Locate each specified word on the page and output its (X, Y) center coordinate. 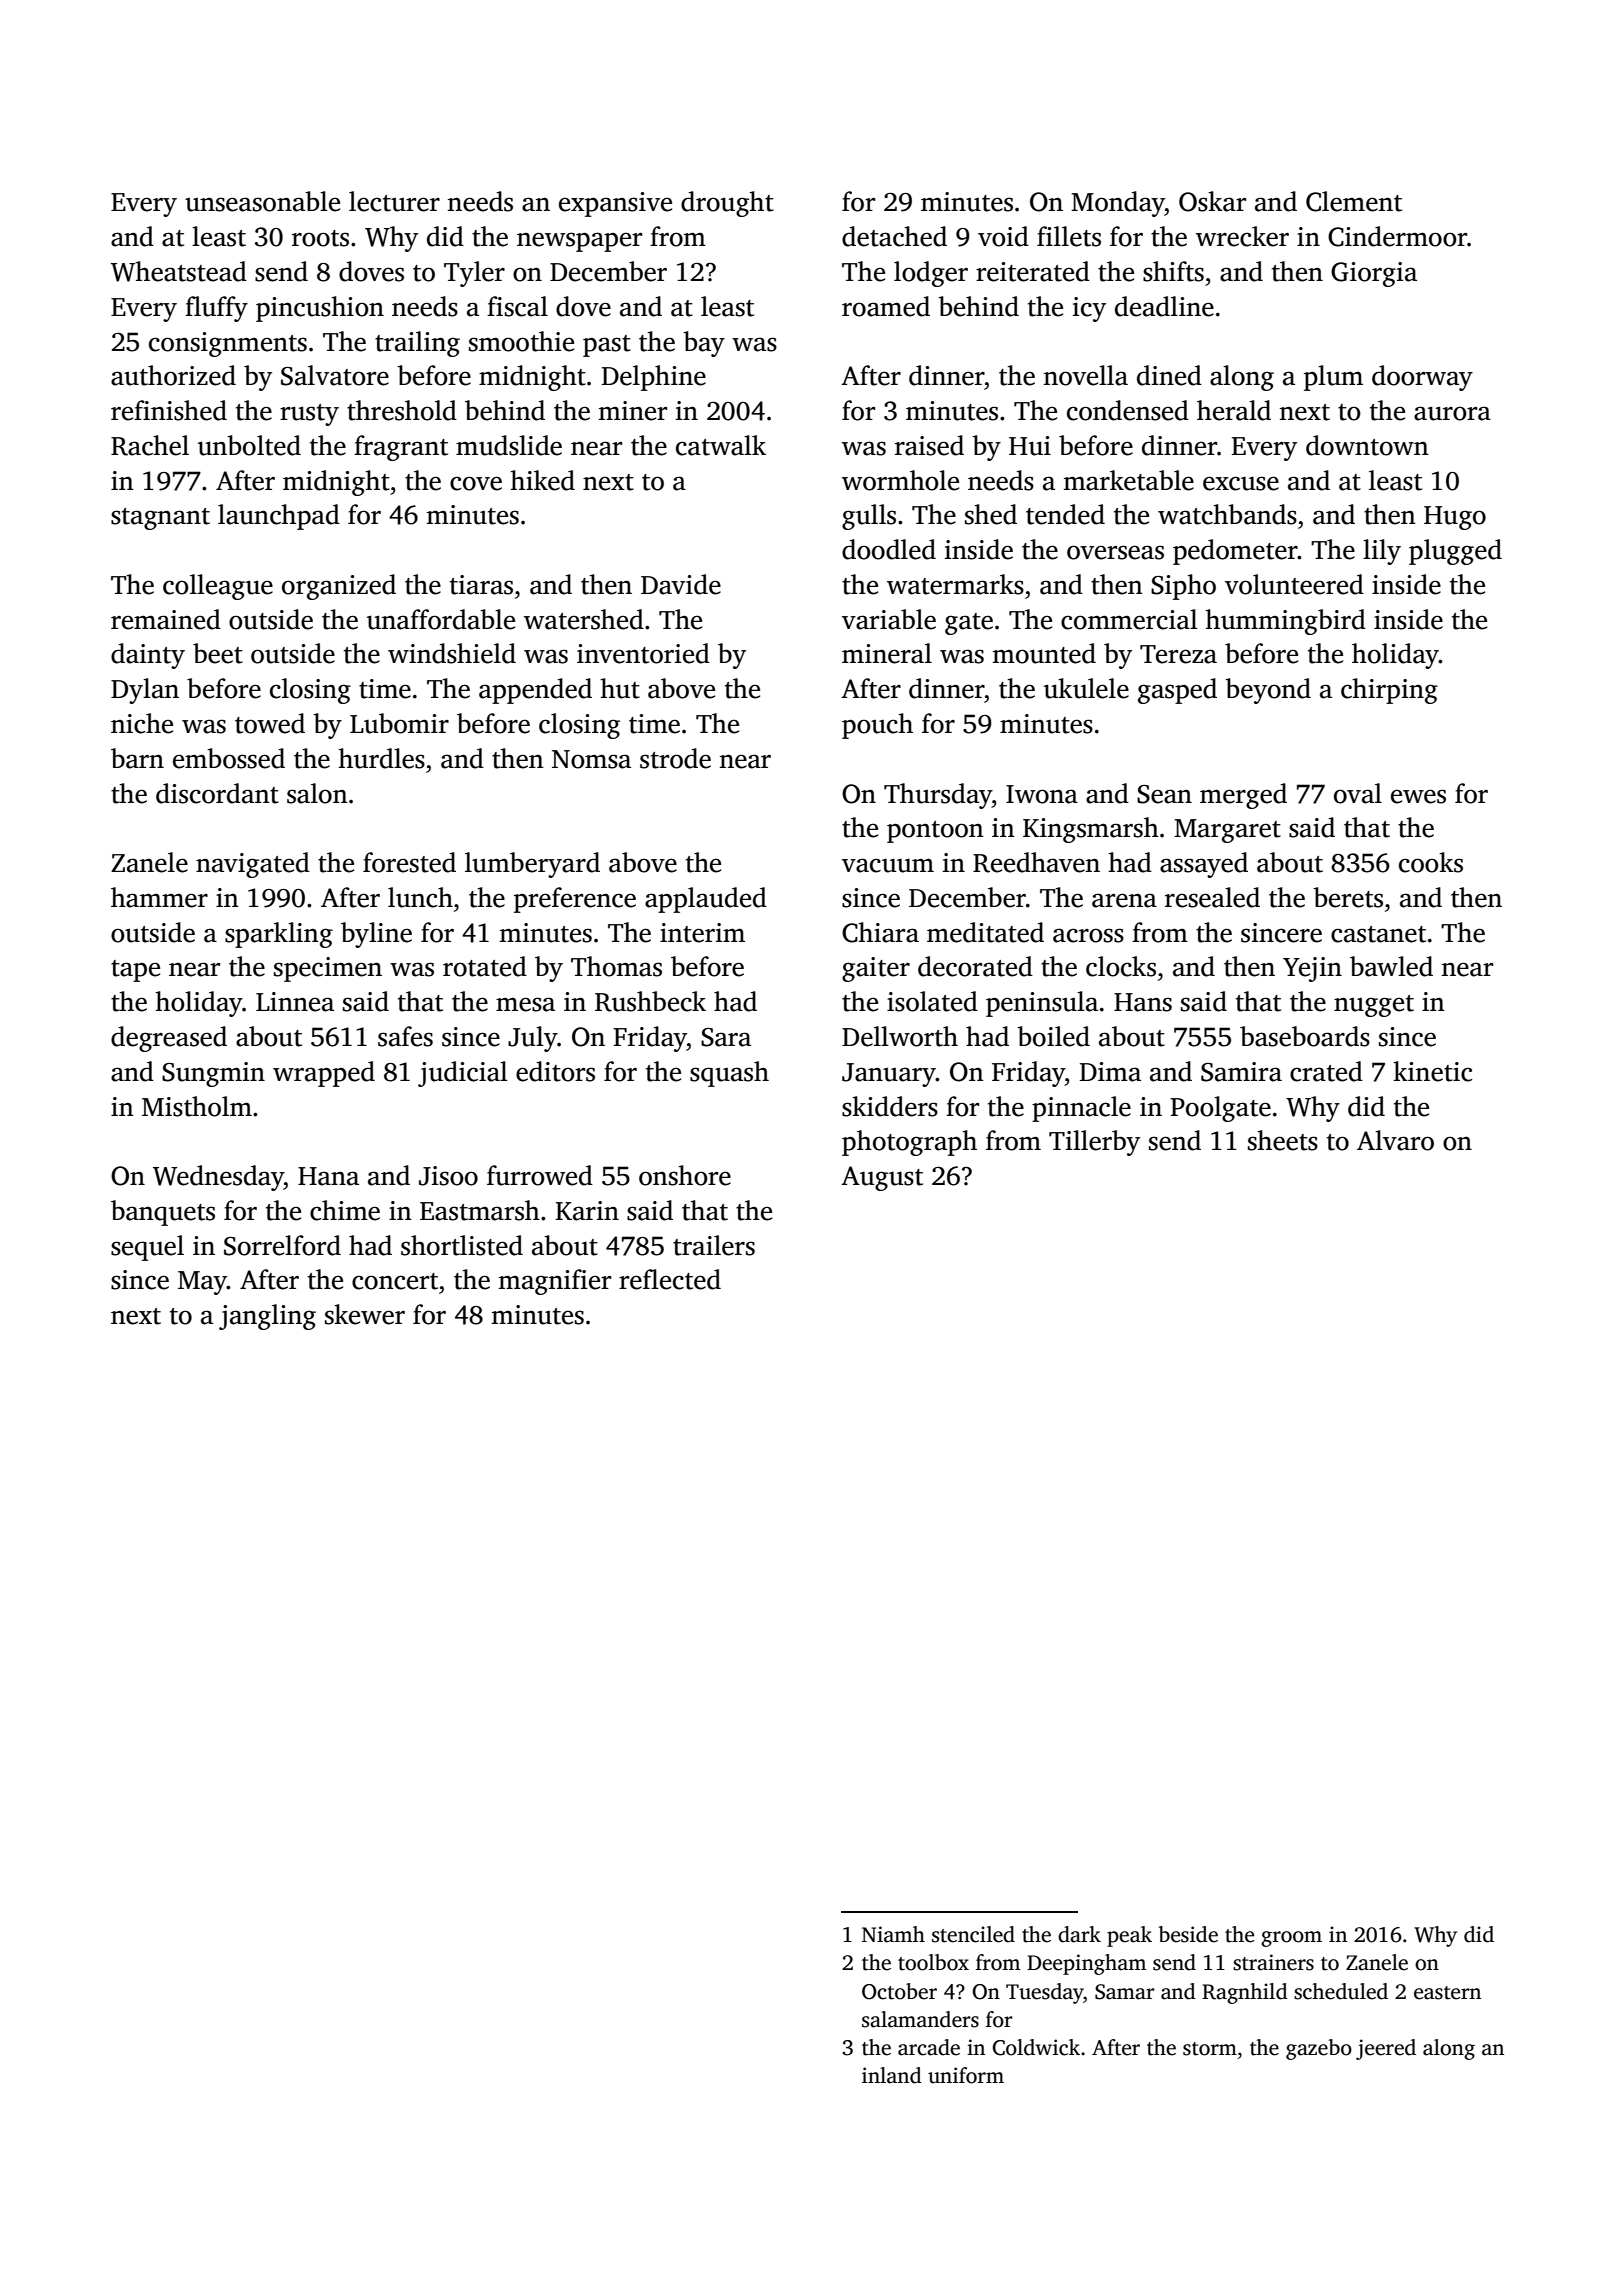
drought (727, 204)
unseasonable (262, 201)
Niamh (893, 1934)
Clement (1354, 201)
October (899, 1991)
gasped (1177, 691)
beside (1188, 1934)
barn (137, 758)
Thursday (938, 796)
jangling (267, 1317)
